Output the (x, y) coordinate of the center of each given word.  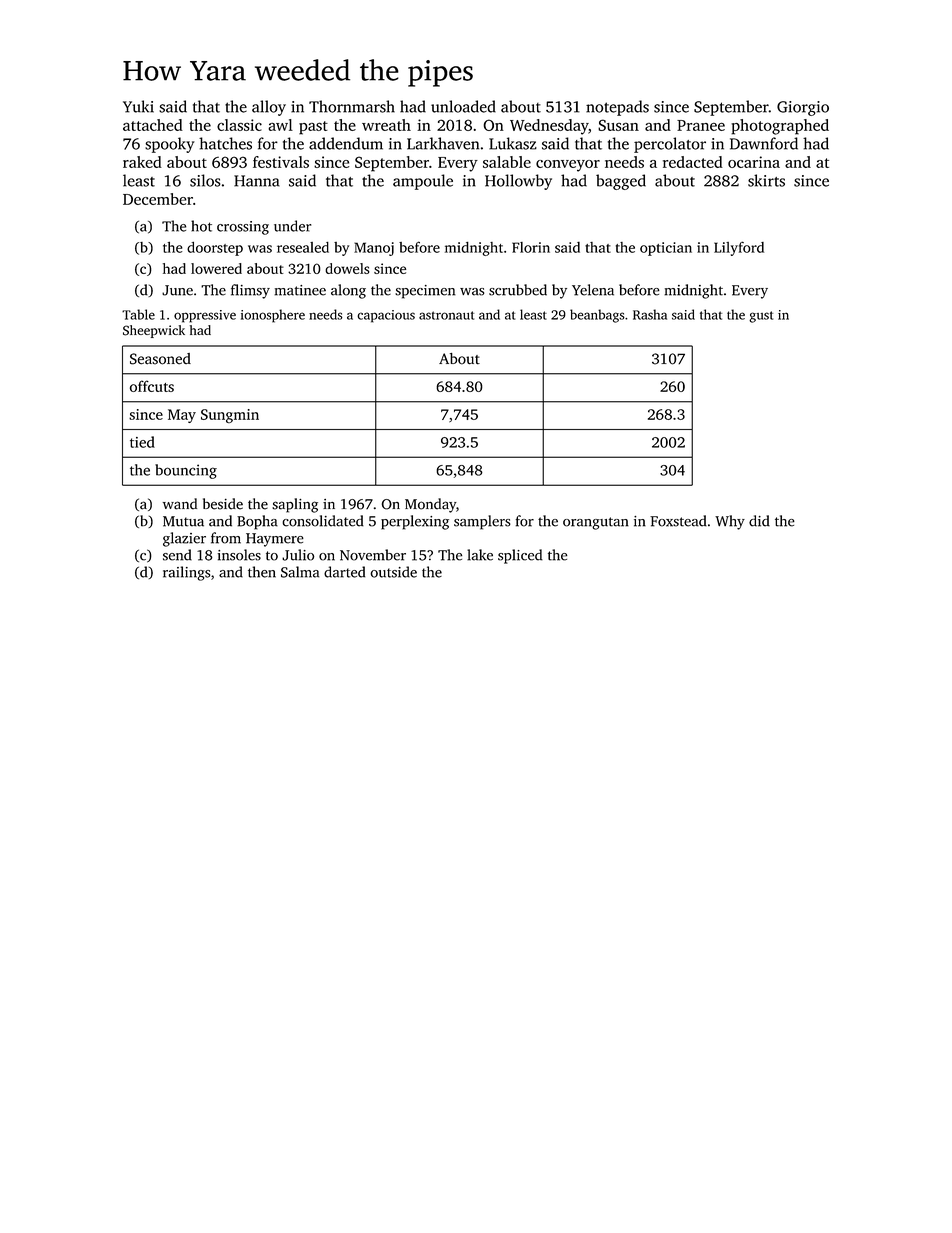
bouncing (186, 471)
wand (180, 504)
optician (666, 249)
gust (761, 317)
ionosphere (273, 316)
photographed (780, 127)
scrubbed (518, 290)
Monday (430, 505)
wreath (386, 125)
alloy (269, 108)
